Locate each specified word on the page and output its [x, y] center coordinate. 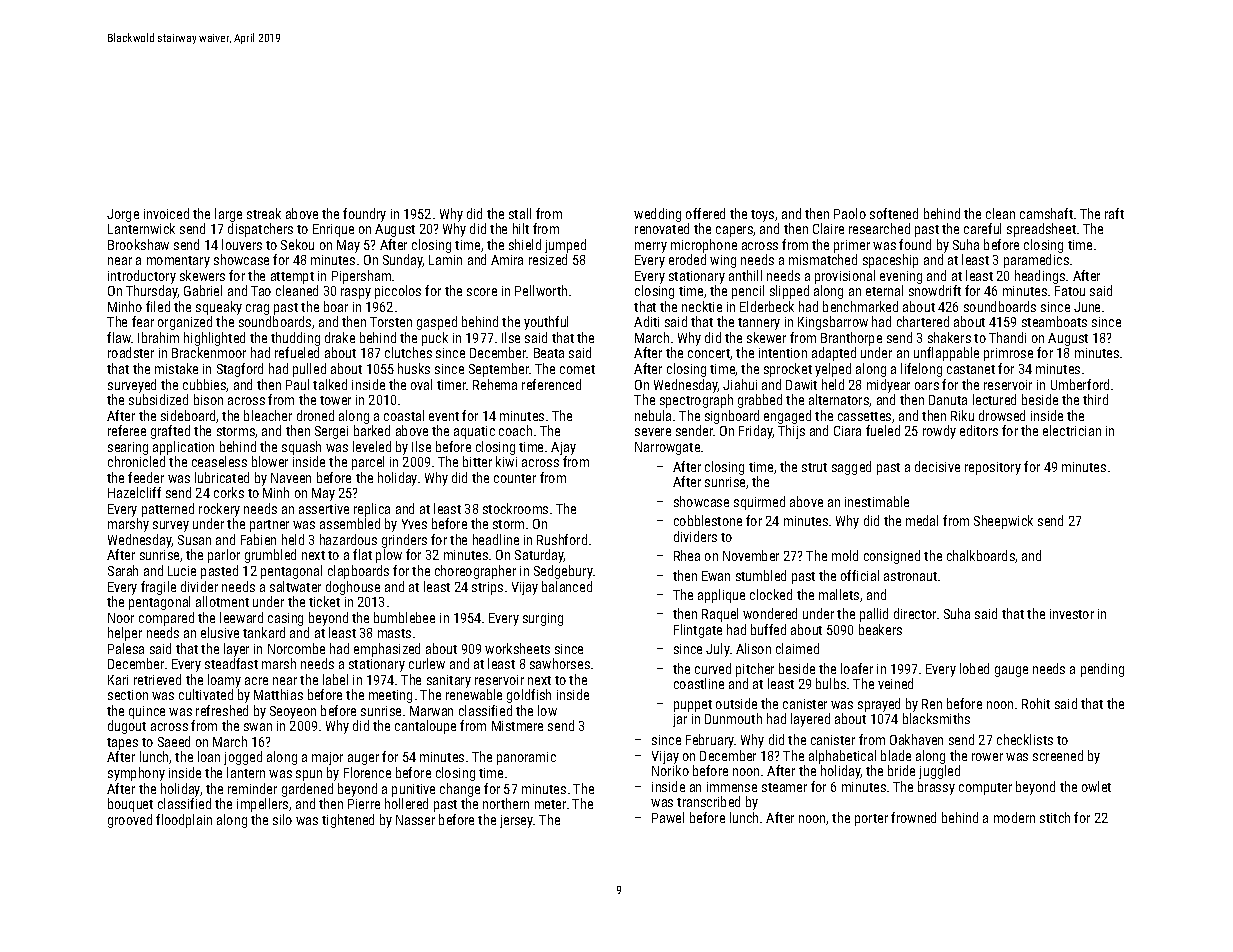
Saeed [174, 741]
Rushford [562, 539]
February [710, 741]
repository [993, 468]
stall [520, 213]
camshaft [1046, 213]
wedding [657, 215]
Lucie [182, 571]
